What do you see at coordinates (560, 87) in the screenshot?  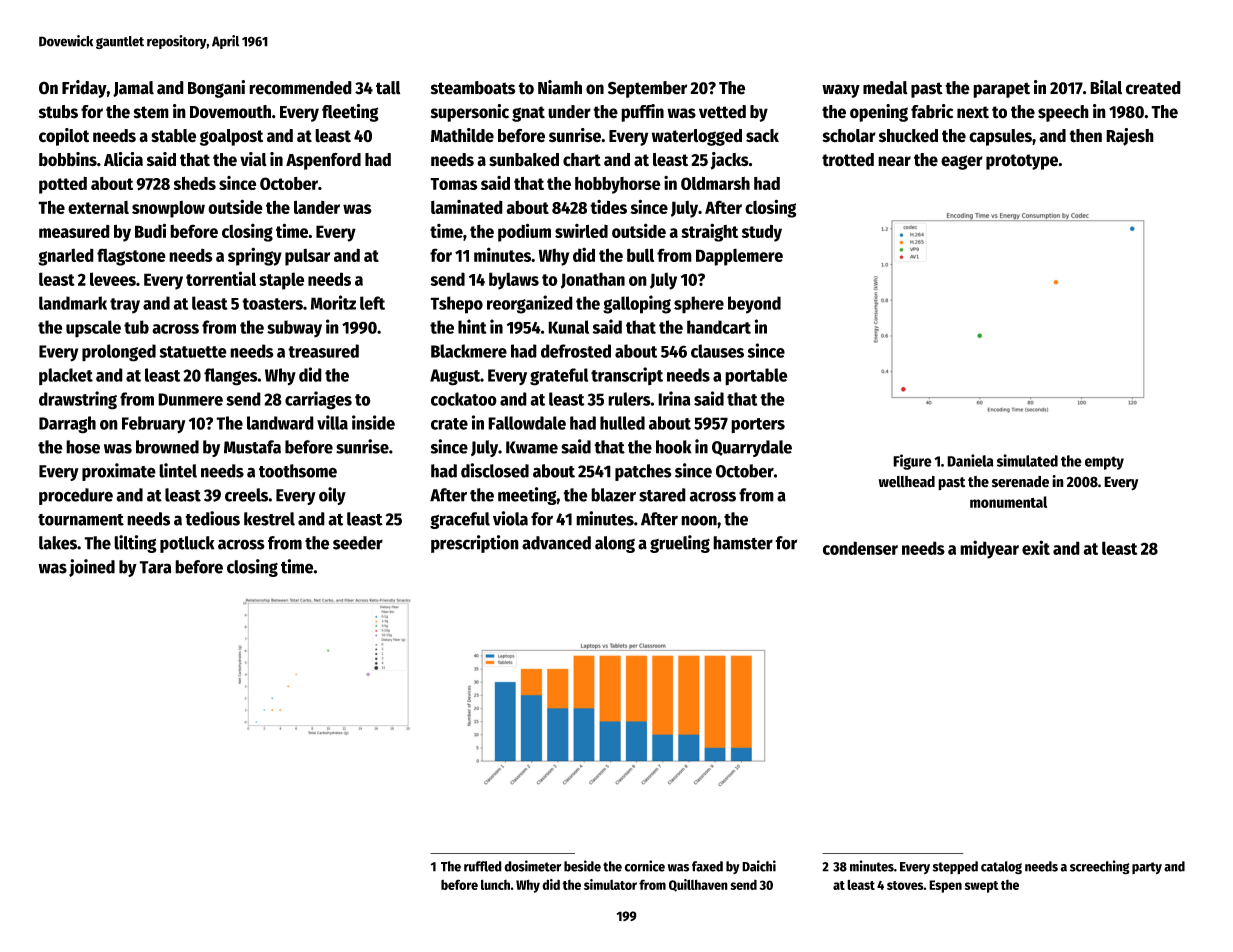 I see `Niamh` at bounding box center [560, 87].
